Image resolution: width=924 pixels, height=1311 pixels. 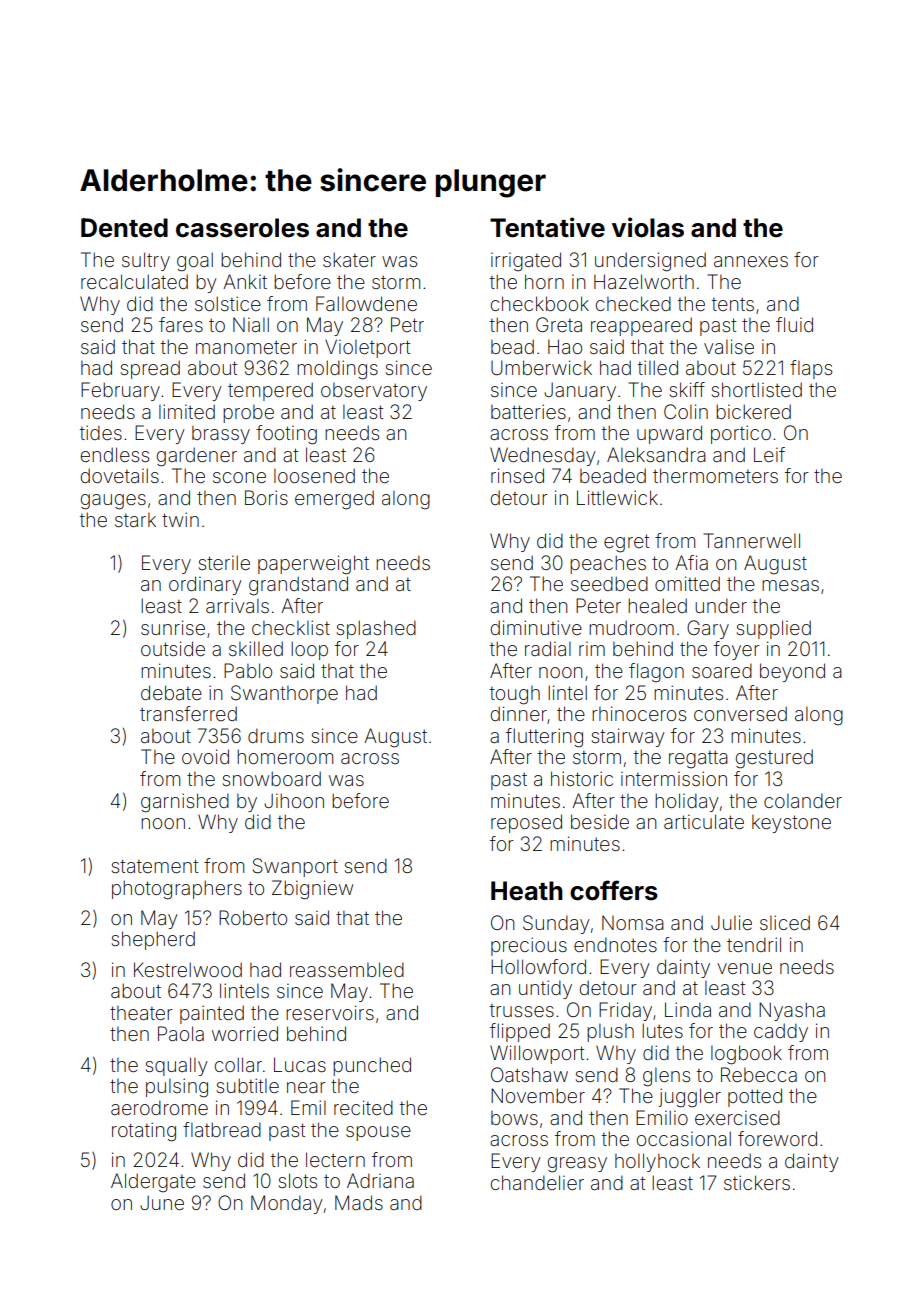 I want to click on aerodrome, so click(x=159, y=1107).
